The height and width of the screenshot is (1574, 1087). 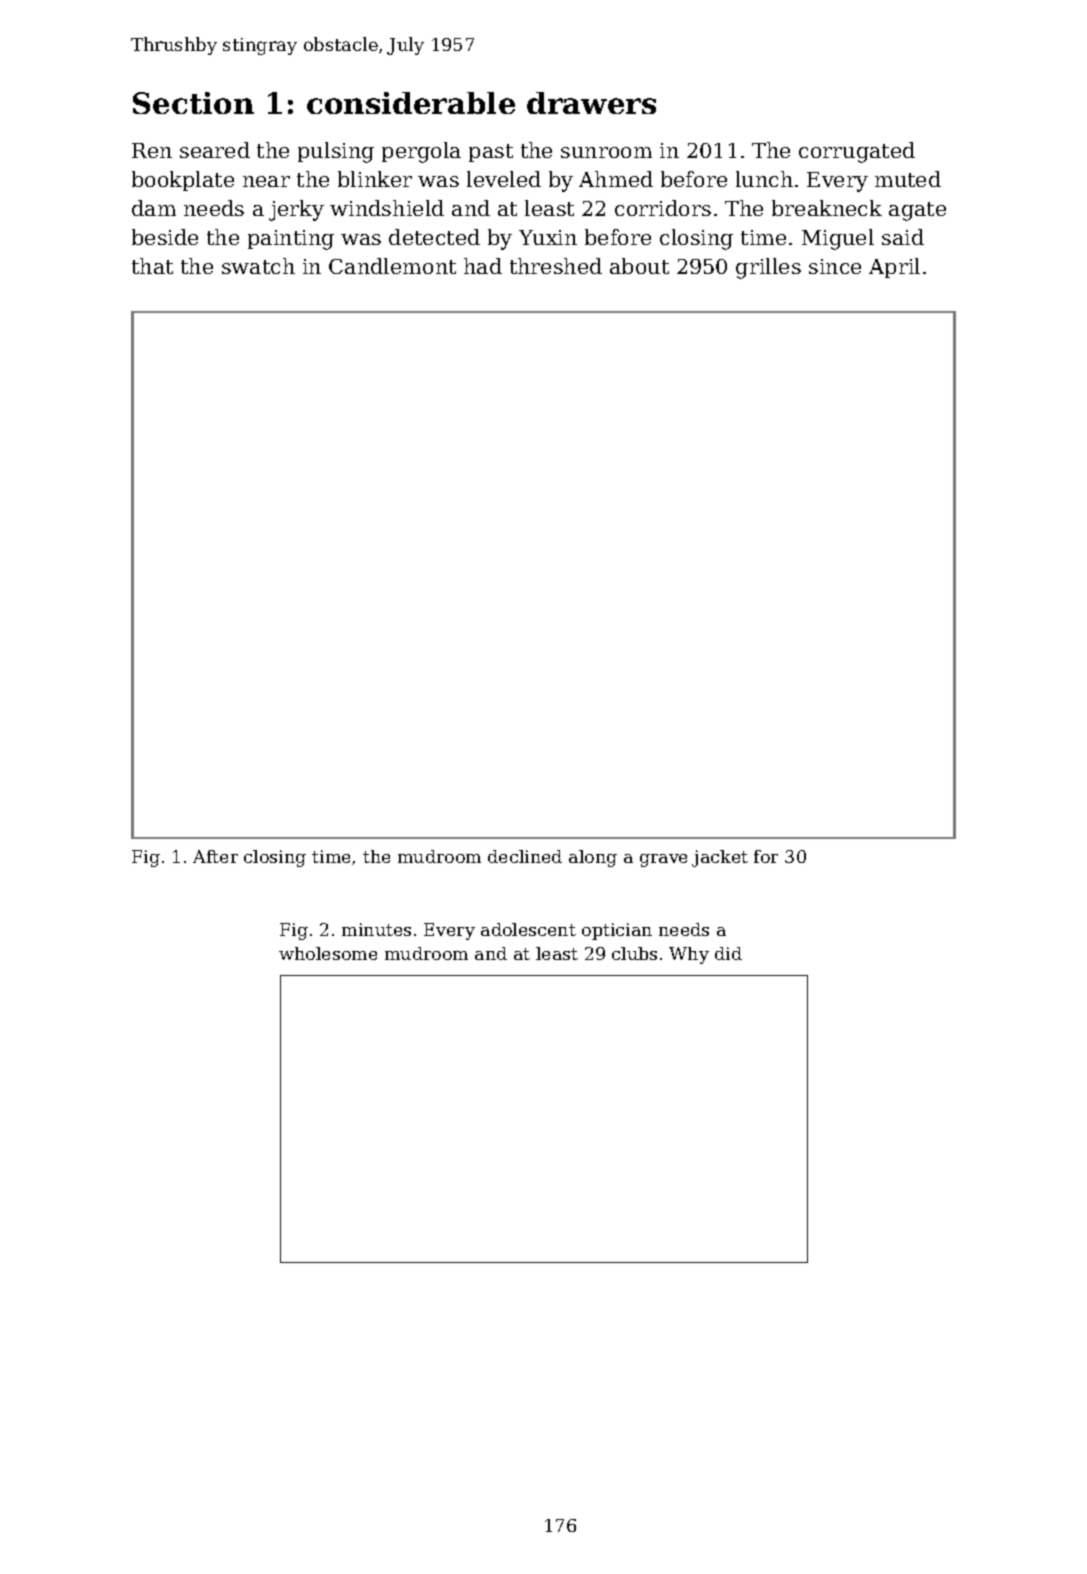 I want to click on near, so click(x=266, y=181).
